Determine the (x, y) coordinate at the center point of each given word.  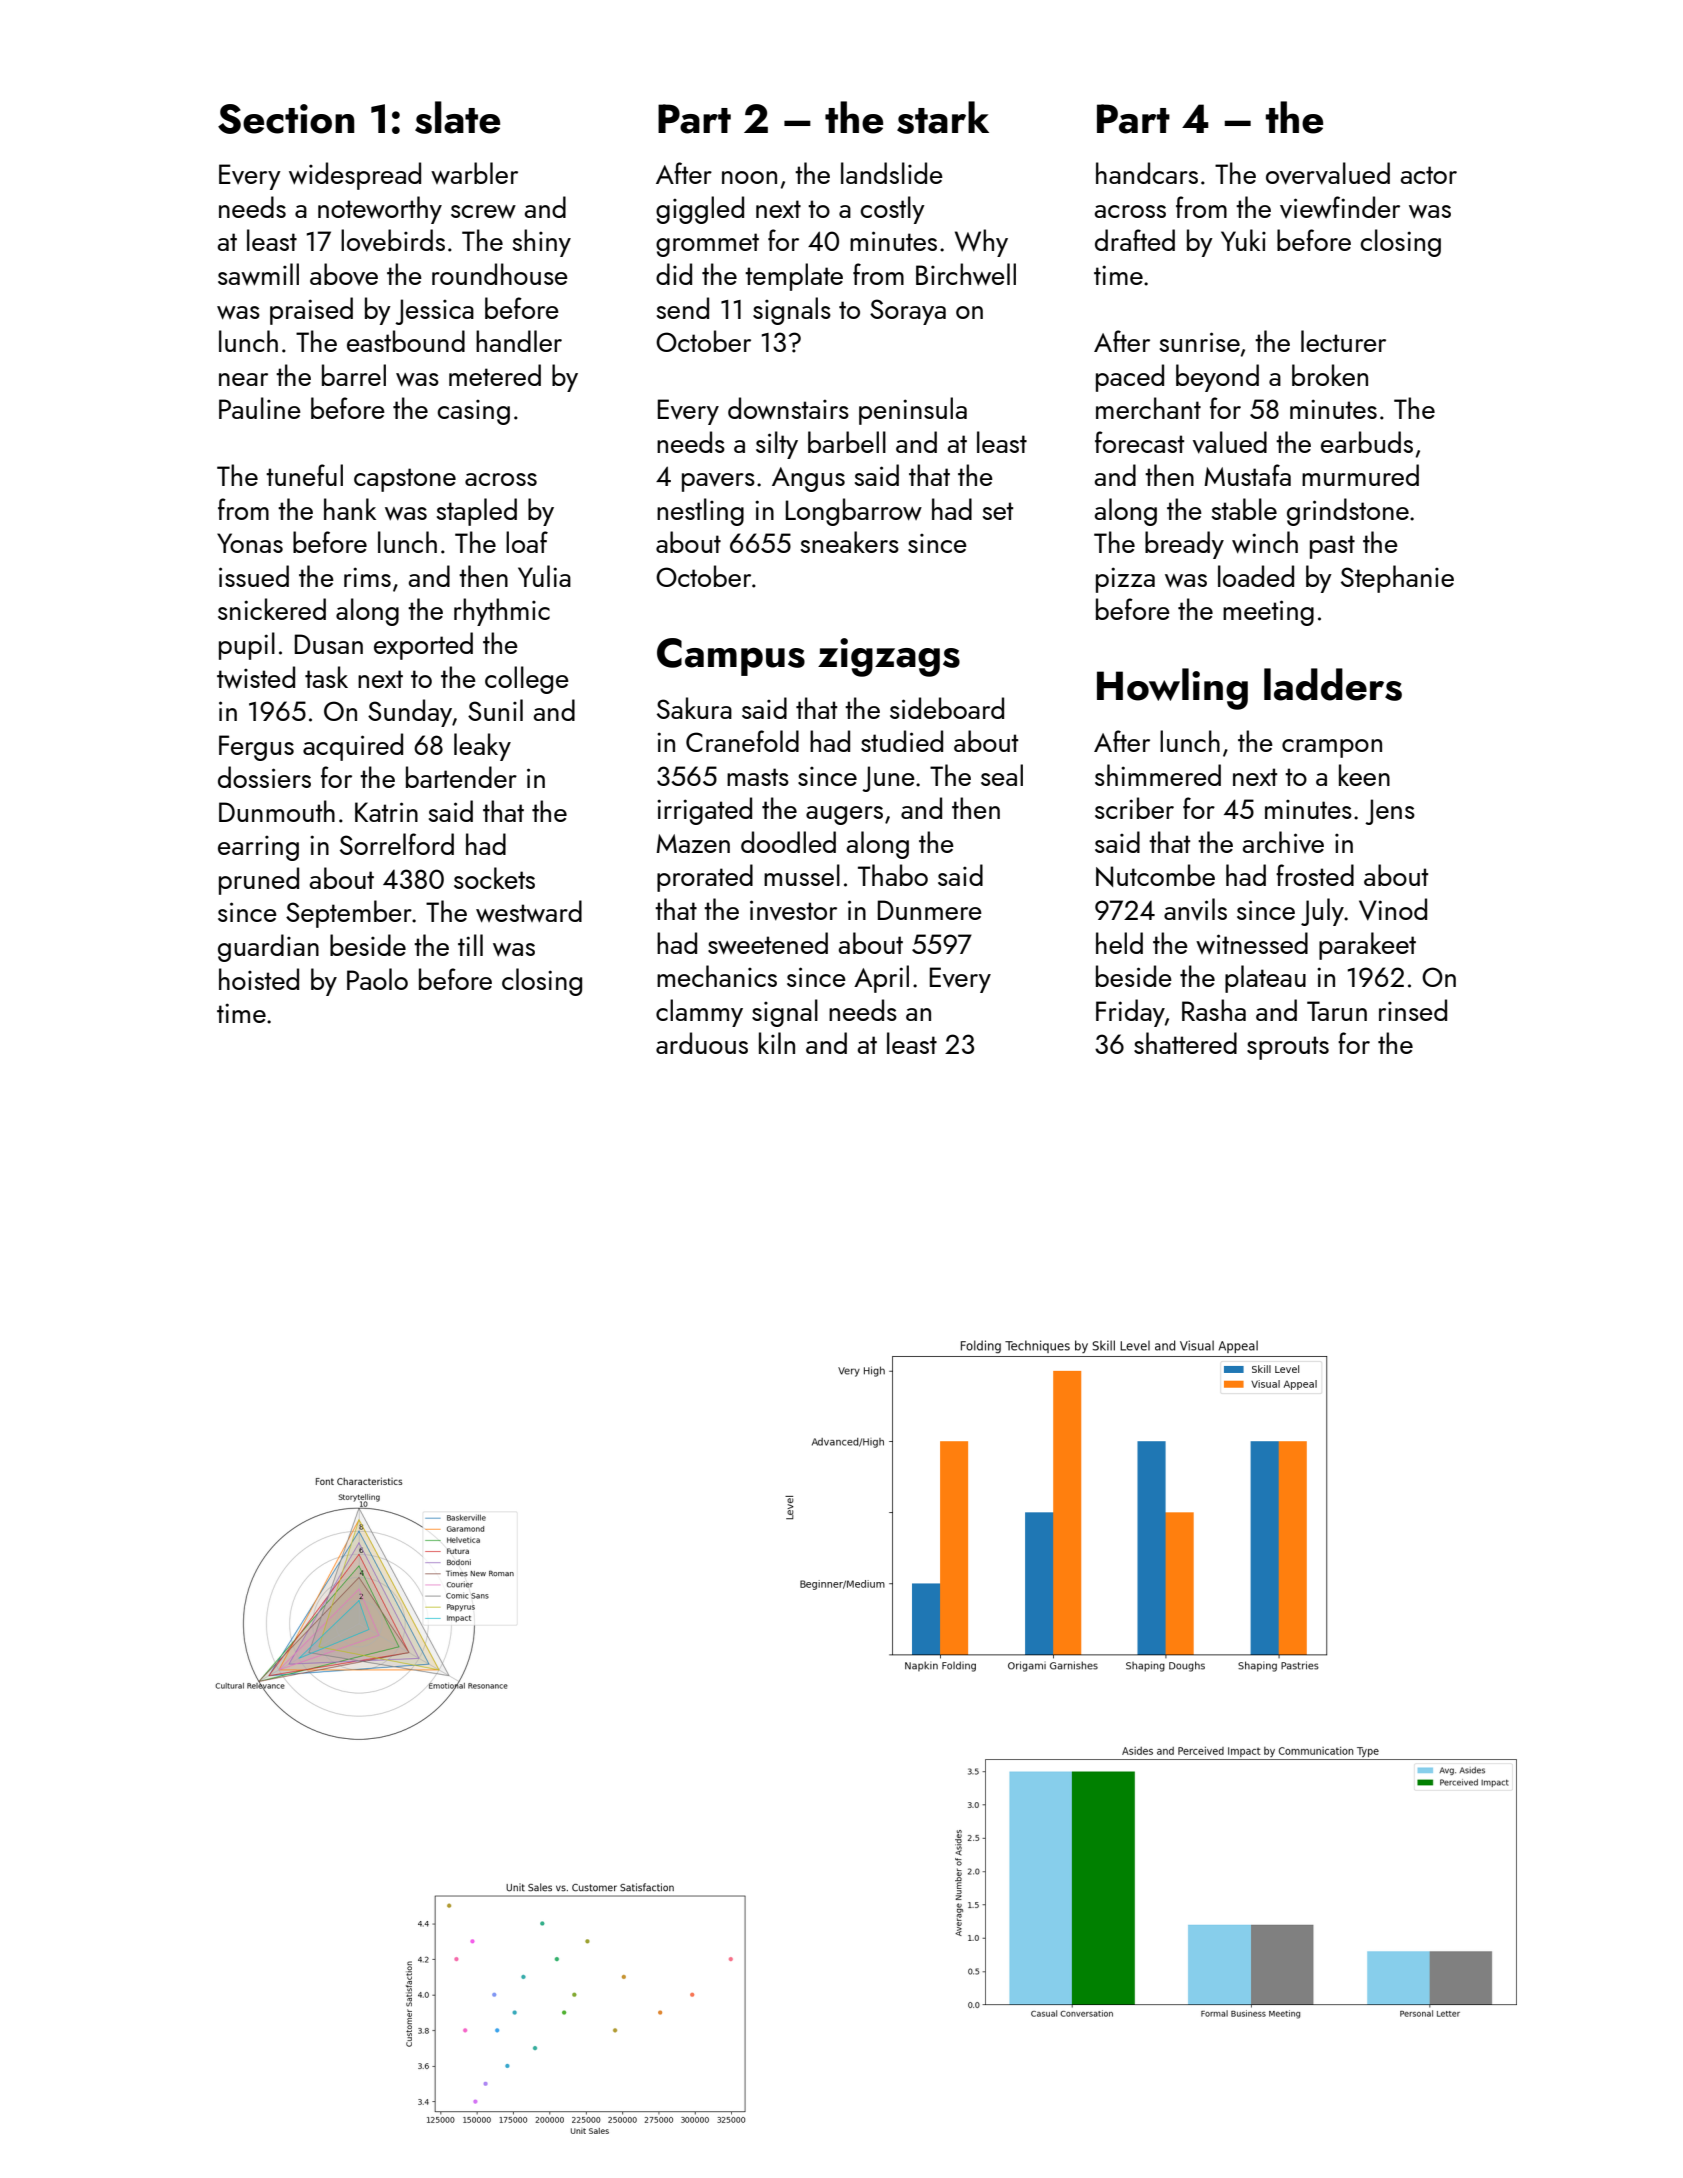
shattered (1185, 1043)
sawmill (258, 274)
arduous (702, 1043)
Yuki (1243, 240)
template (794, 277)
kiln (777, 1043)
